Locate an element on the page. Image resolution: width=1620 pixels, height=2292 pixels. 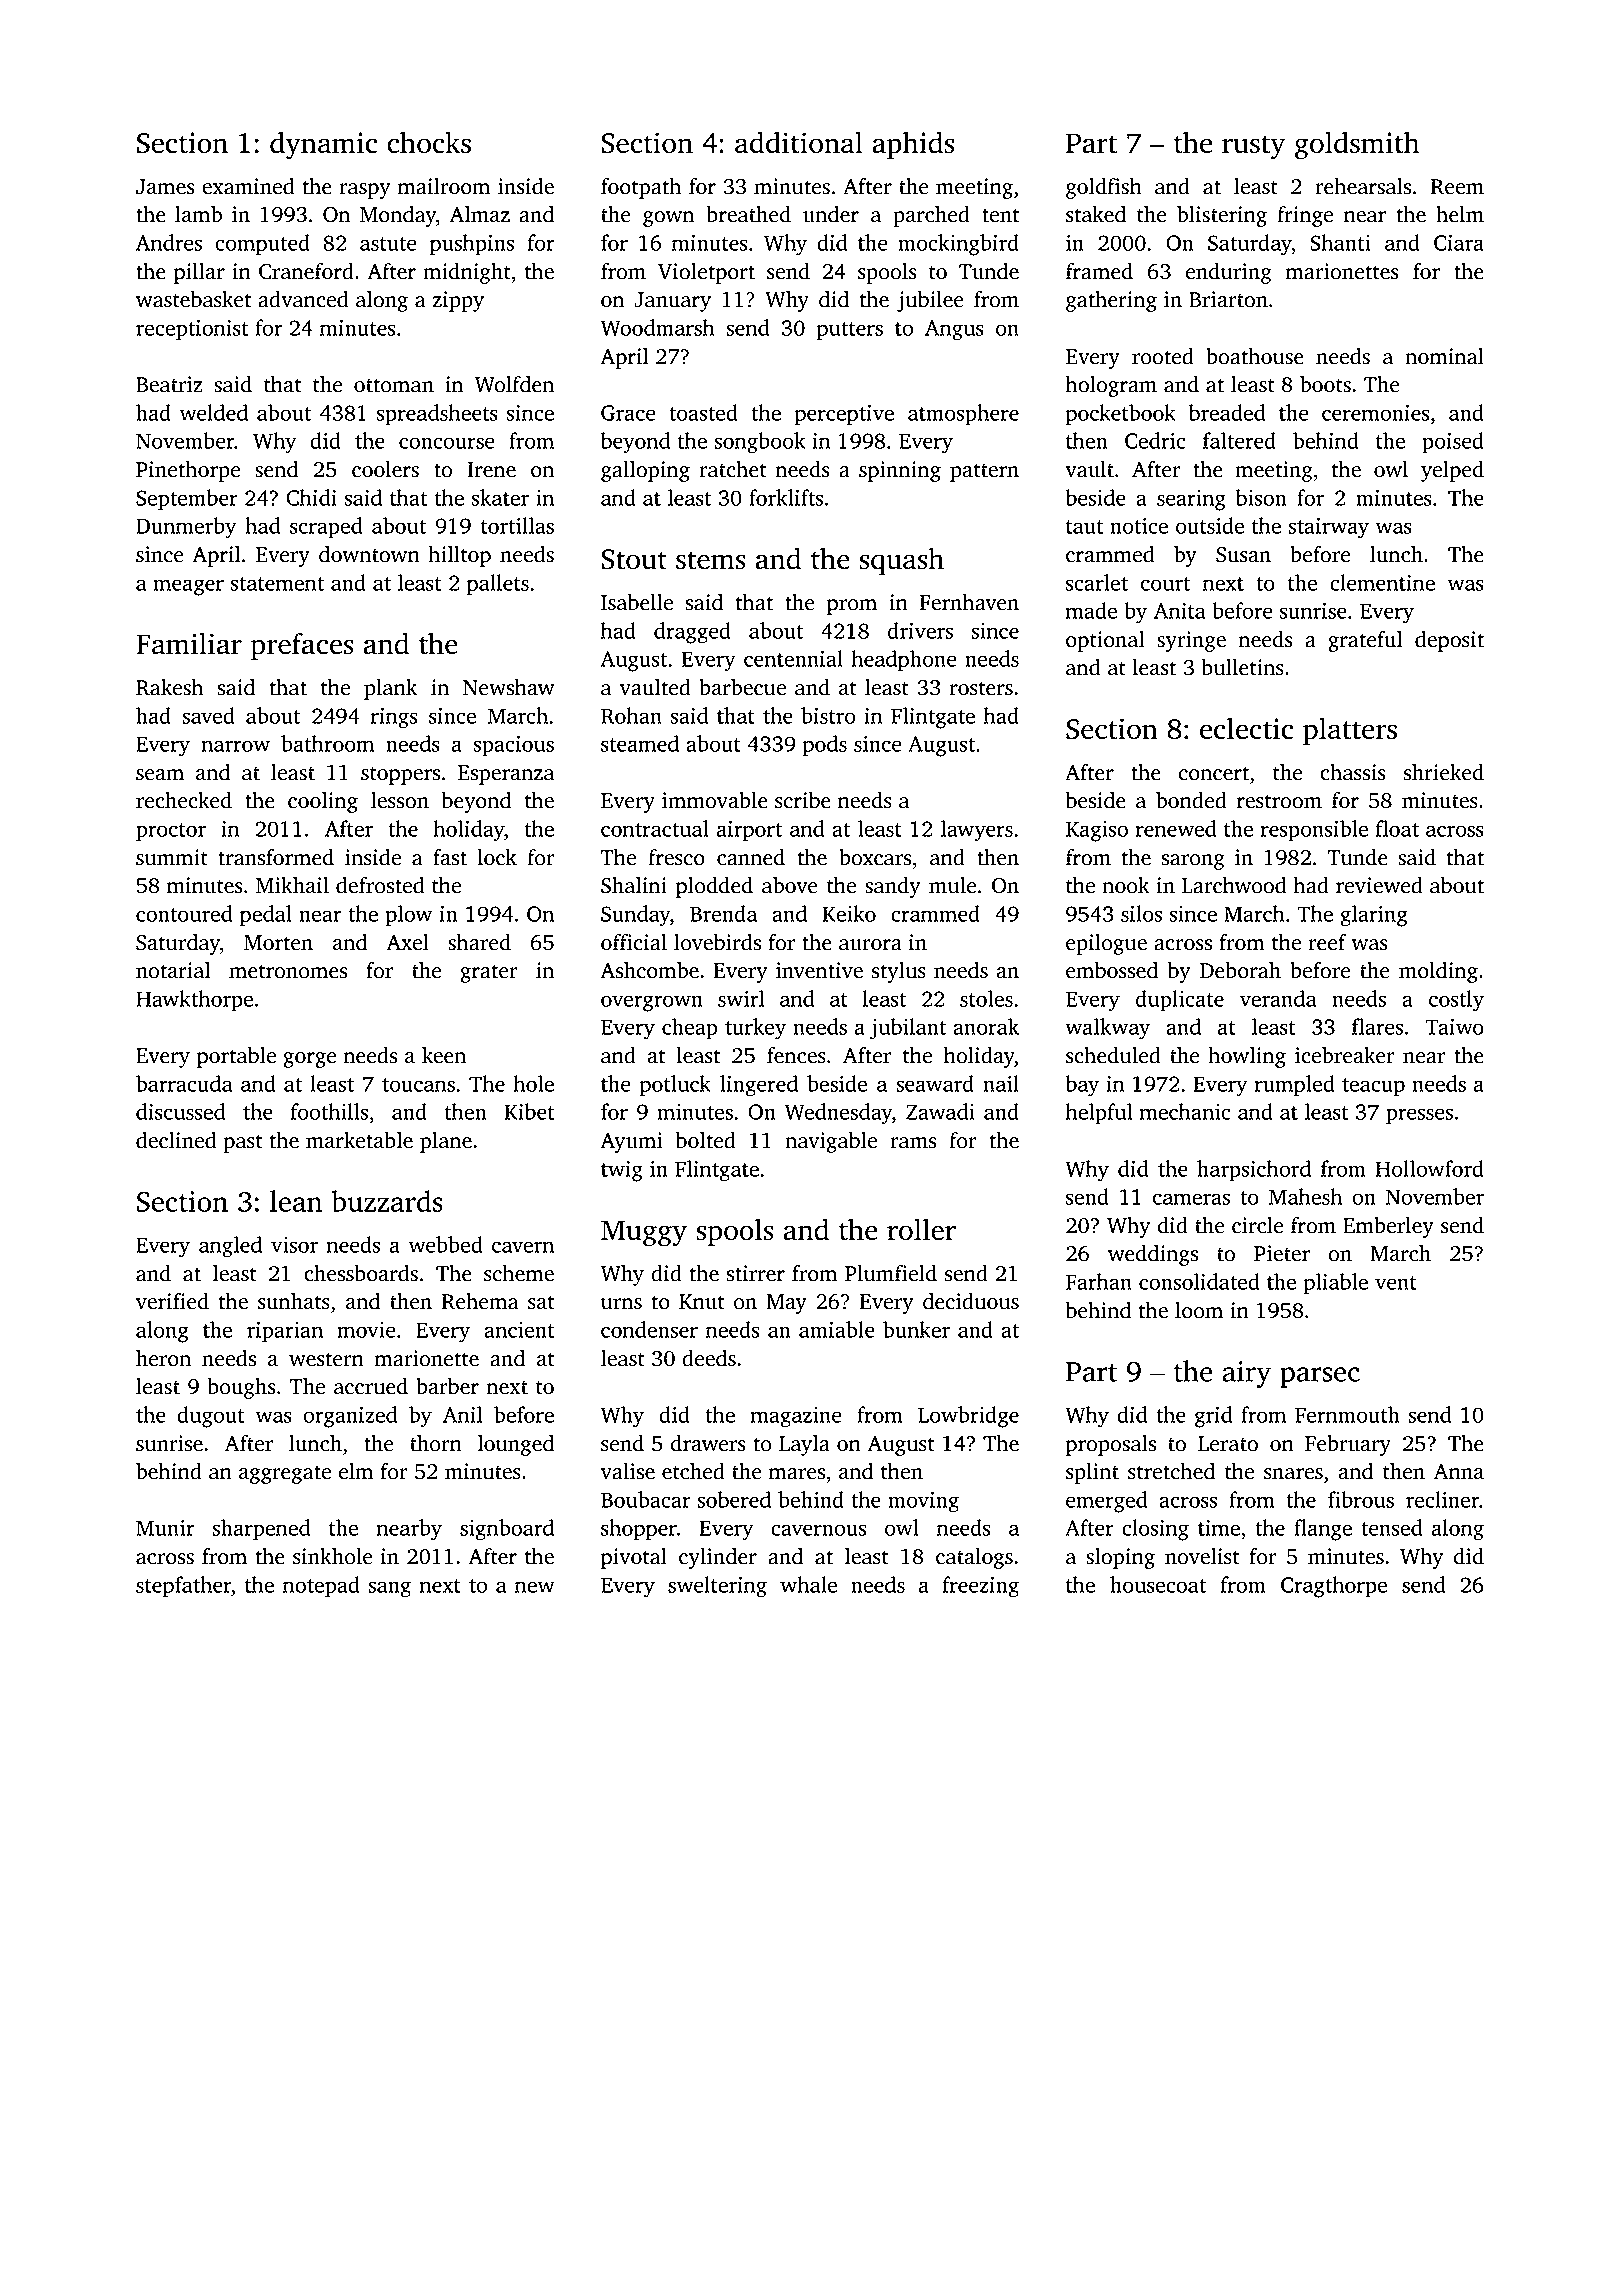
dynamic is located at coordinates (323, 145).
